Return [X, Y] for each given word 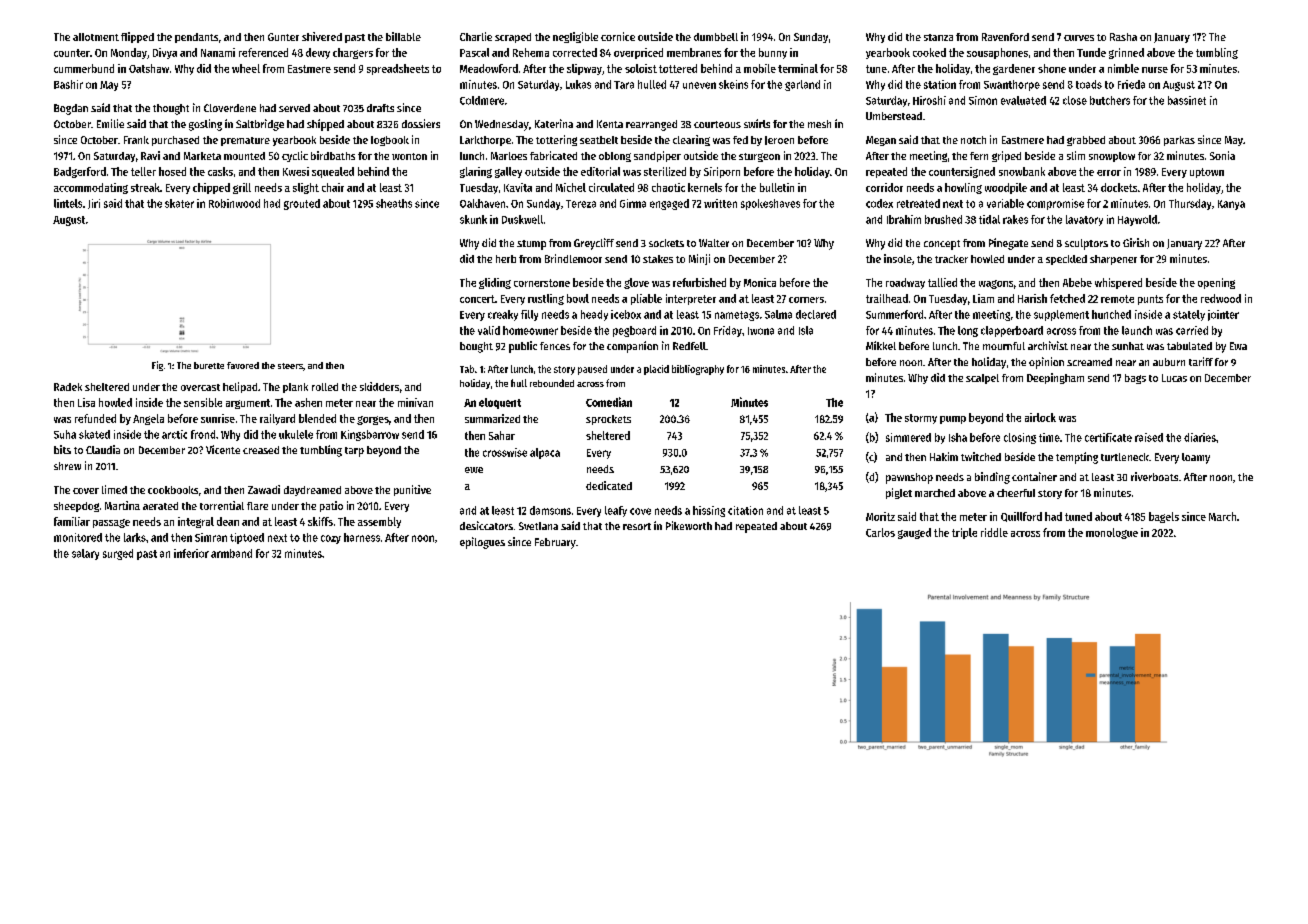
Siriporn [722, 172]
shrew [67, 466]
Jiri [94, 204]
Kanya [1231, 205]
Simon [983, 100]
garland [802, 85]
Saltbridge [260, 125]
